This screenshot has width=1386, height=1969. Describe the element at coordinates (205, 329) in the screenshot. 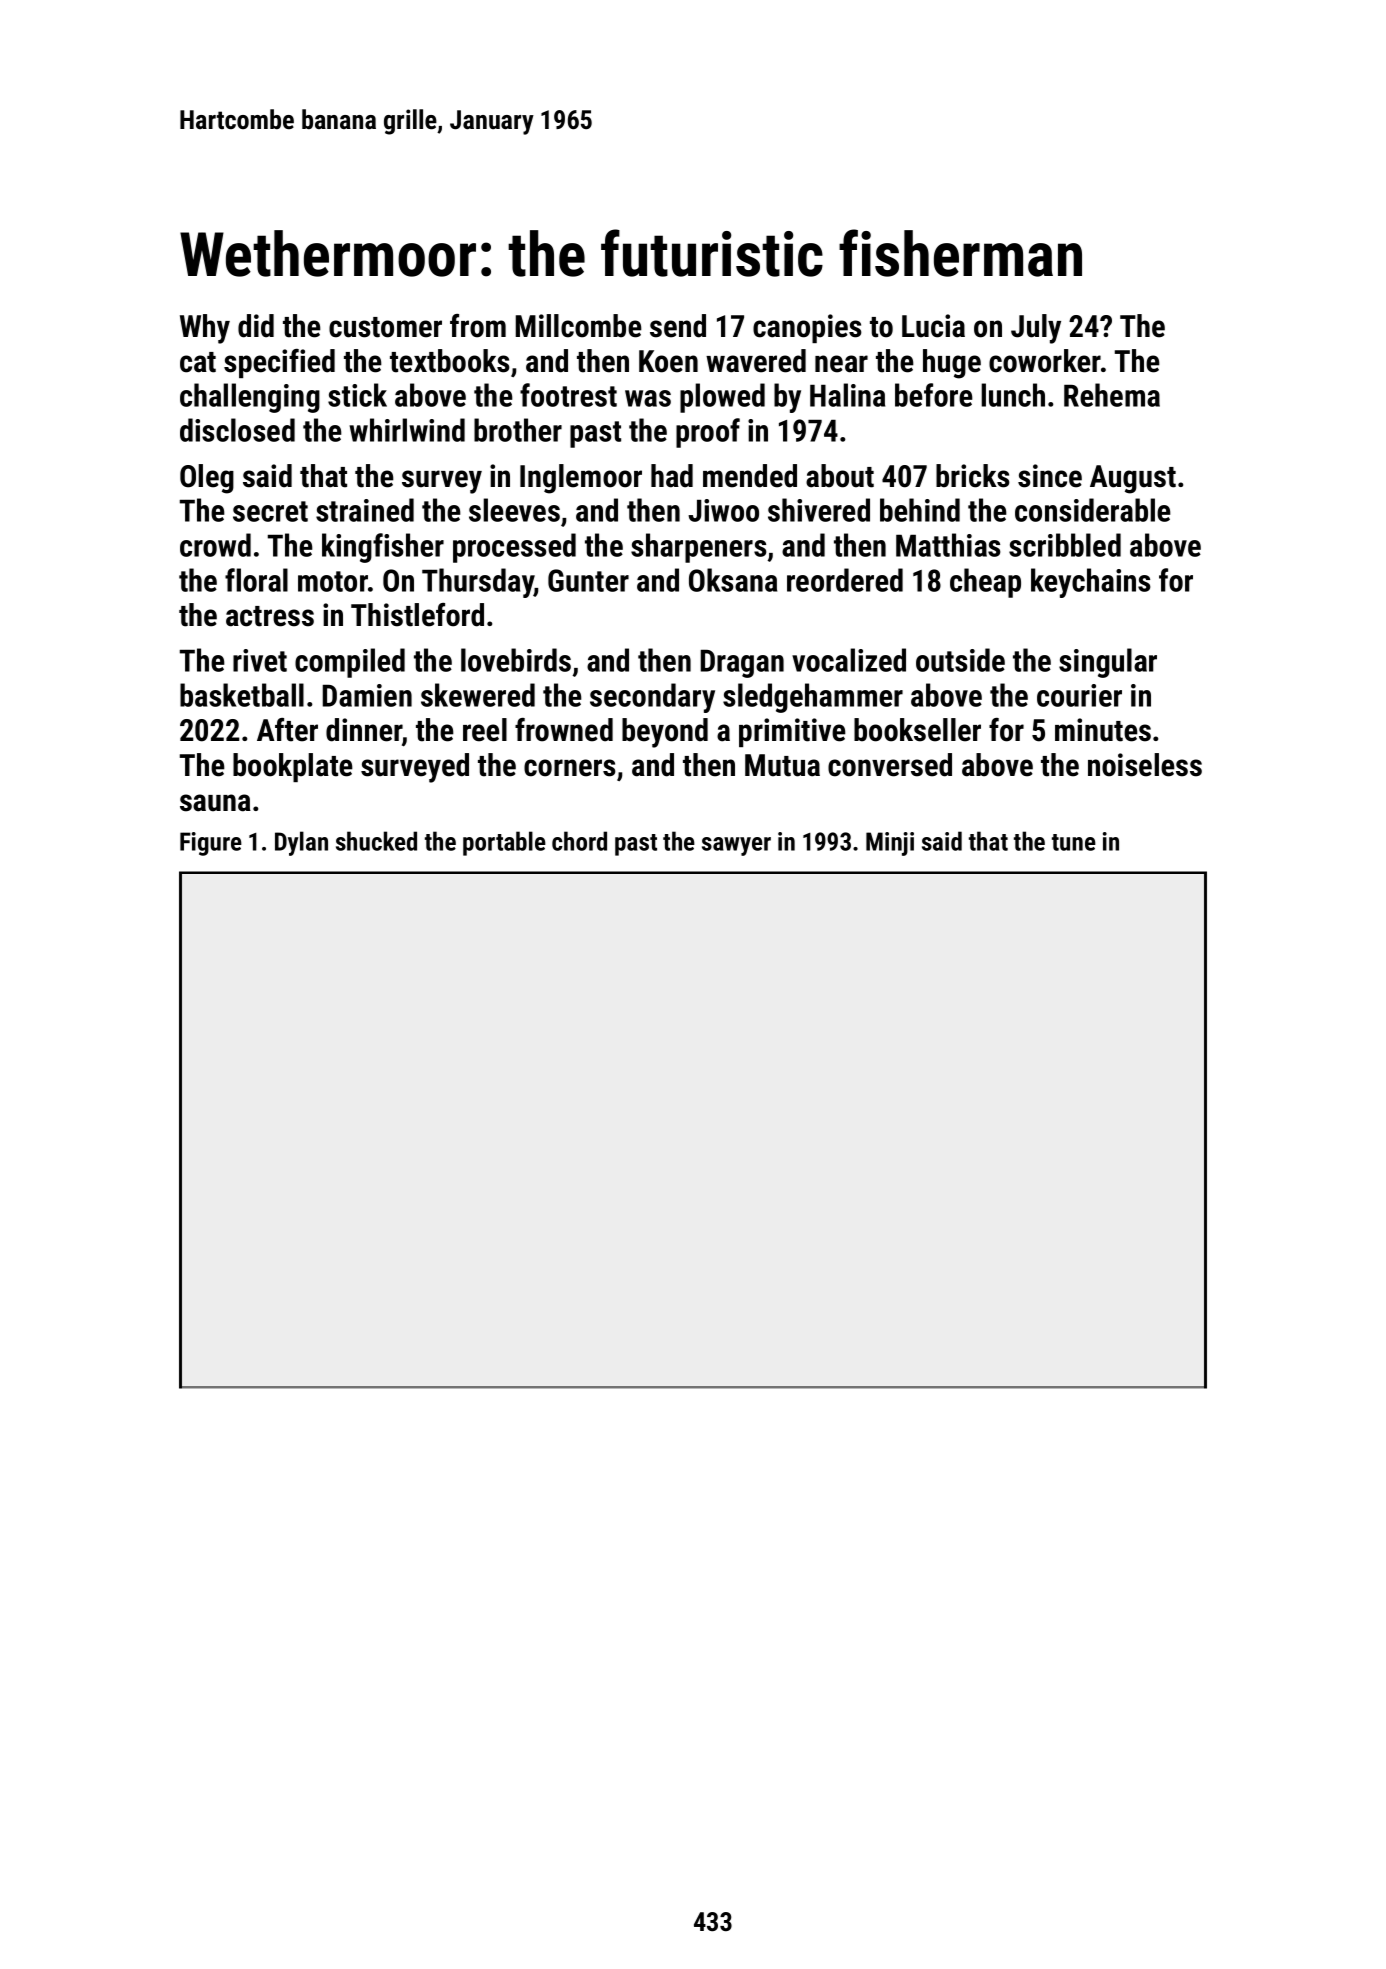

I see `Why` at that location.
